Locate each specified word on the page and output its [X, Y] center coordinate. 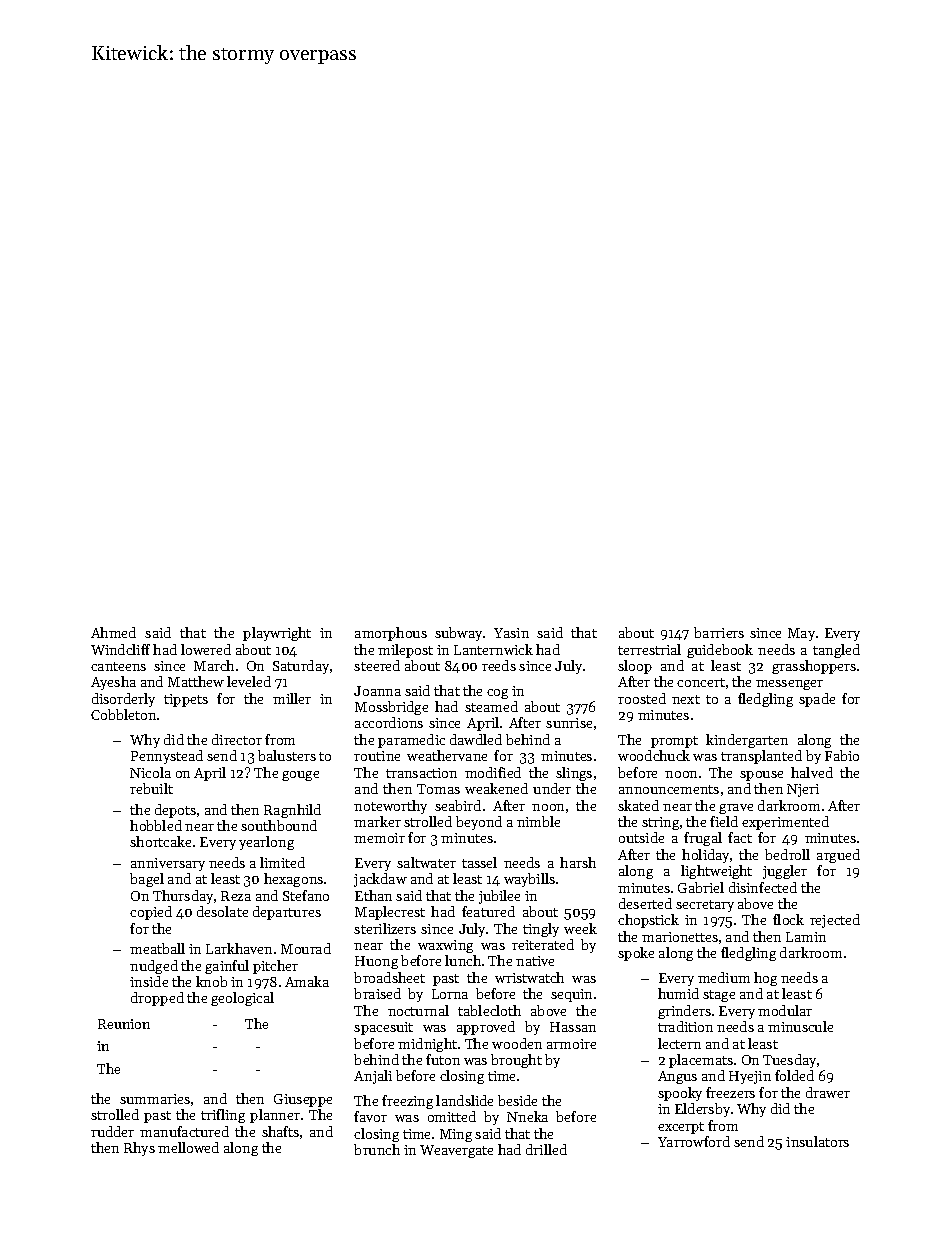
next [686, 699]
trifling [223, 1116]
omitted [452, 1116]
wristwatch [529, 977]
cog [497, 694]
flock [788, 919]
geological [242, 999]
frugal [703, 839]
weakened [496, 788]
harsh [578, 862]
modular [785, 1010]
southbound [279, 825]
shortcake [160, 841]
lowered [206, 649]
